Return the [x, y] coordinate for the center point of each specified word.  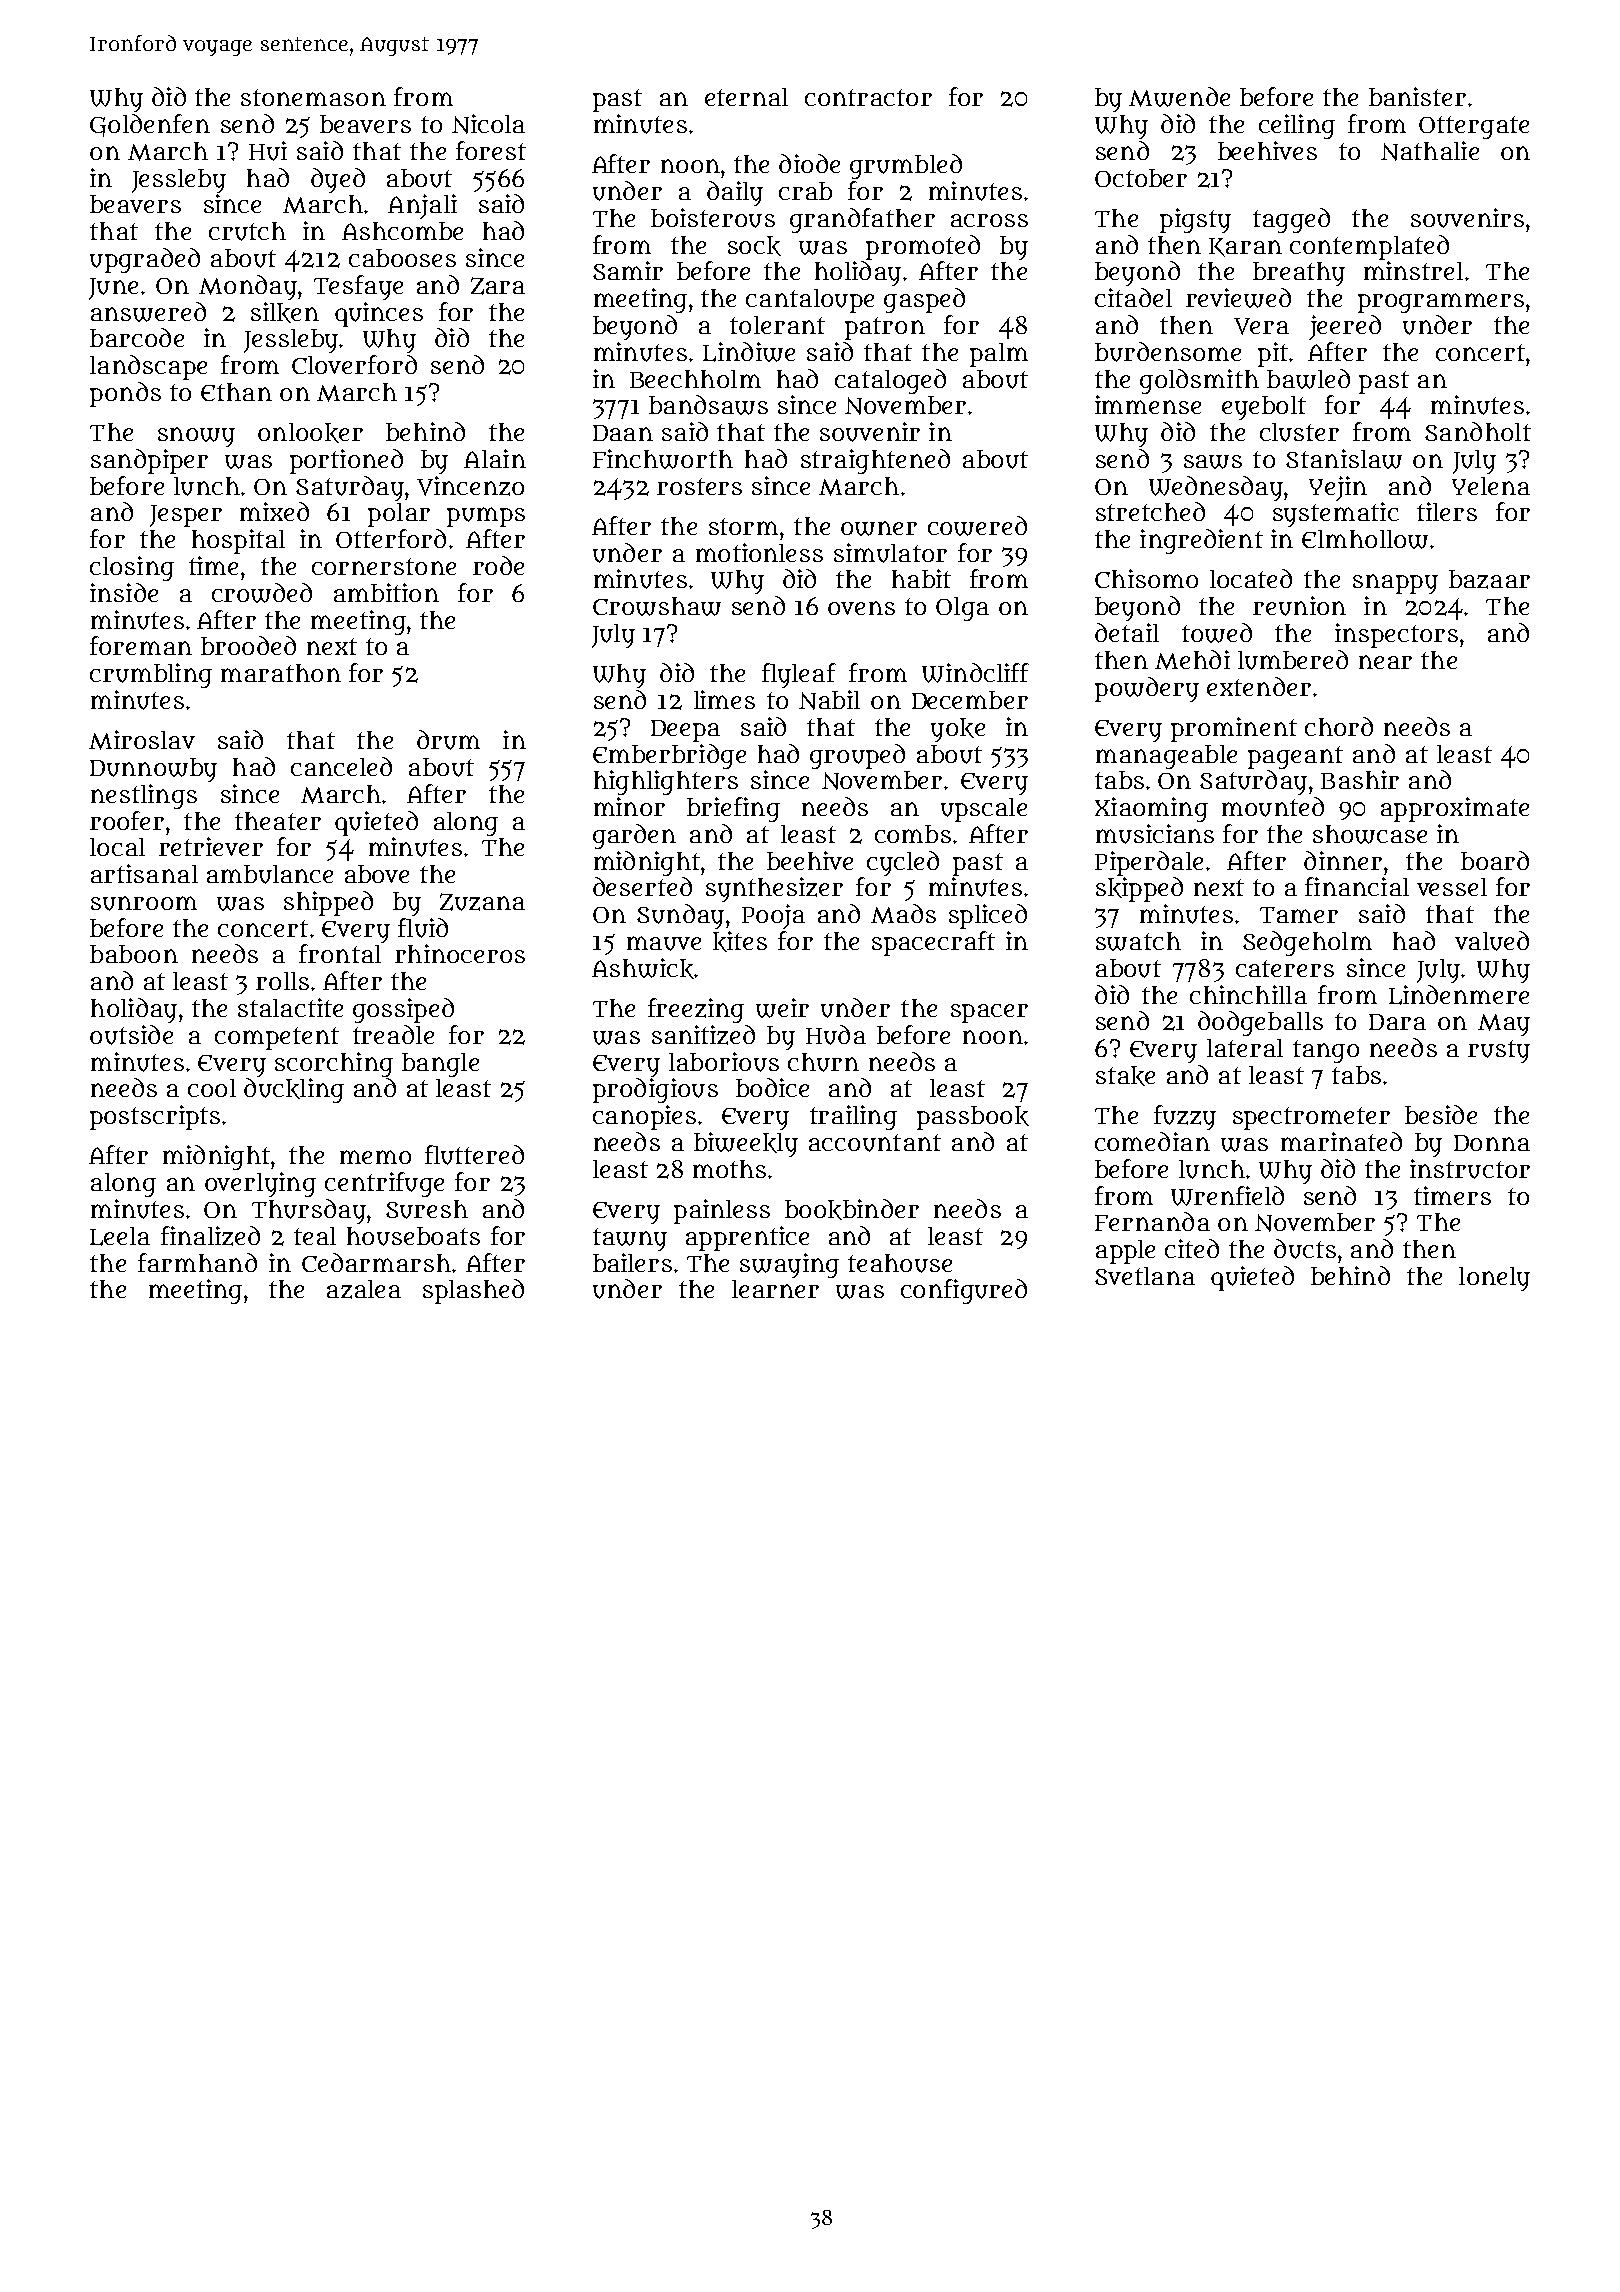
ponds [125, 394]
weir [782, 1008]
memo [375, 1157]
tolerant [777, 325]
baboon [134, 954]
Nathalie [1430, 151]
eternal [746, 97]
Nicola [488, 124]
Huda [836, 1035]
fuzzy [1185, 1117]
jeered [1345, 327]
